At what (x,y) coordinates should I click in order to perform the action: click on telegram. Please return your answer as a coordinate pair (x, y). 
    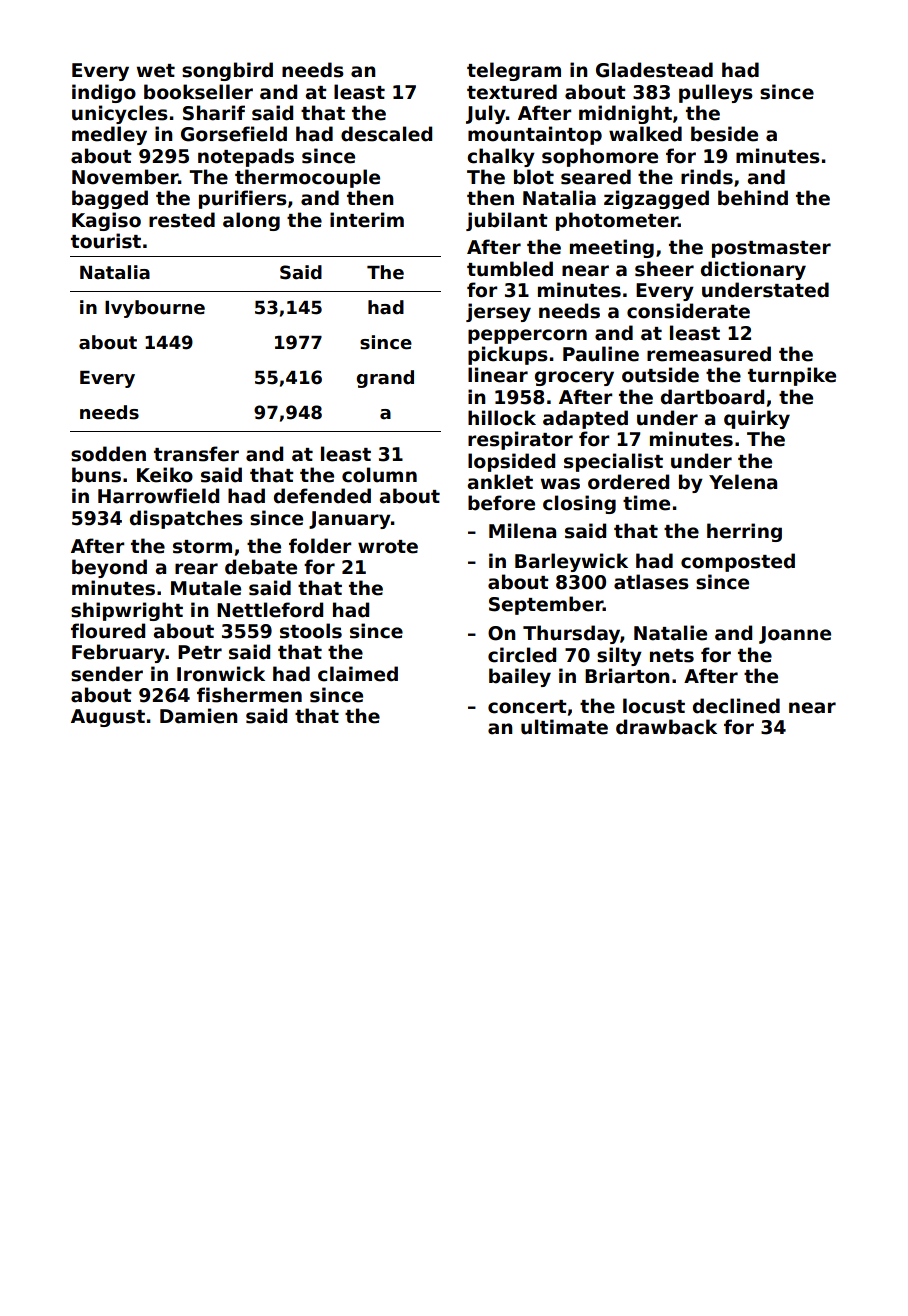
    Looking at the image, I should click on (514, 71).
